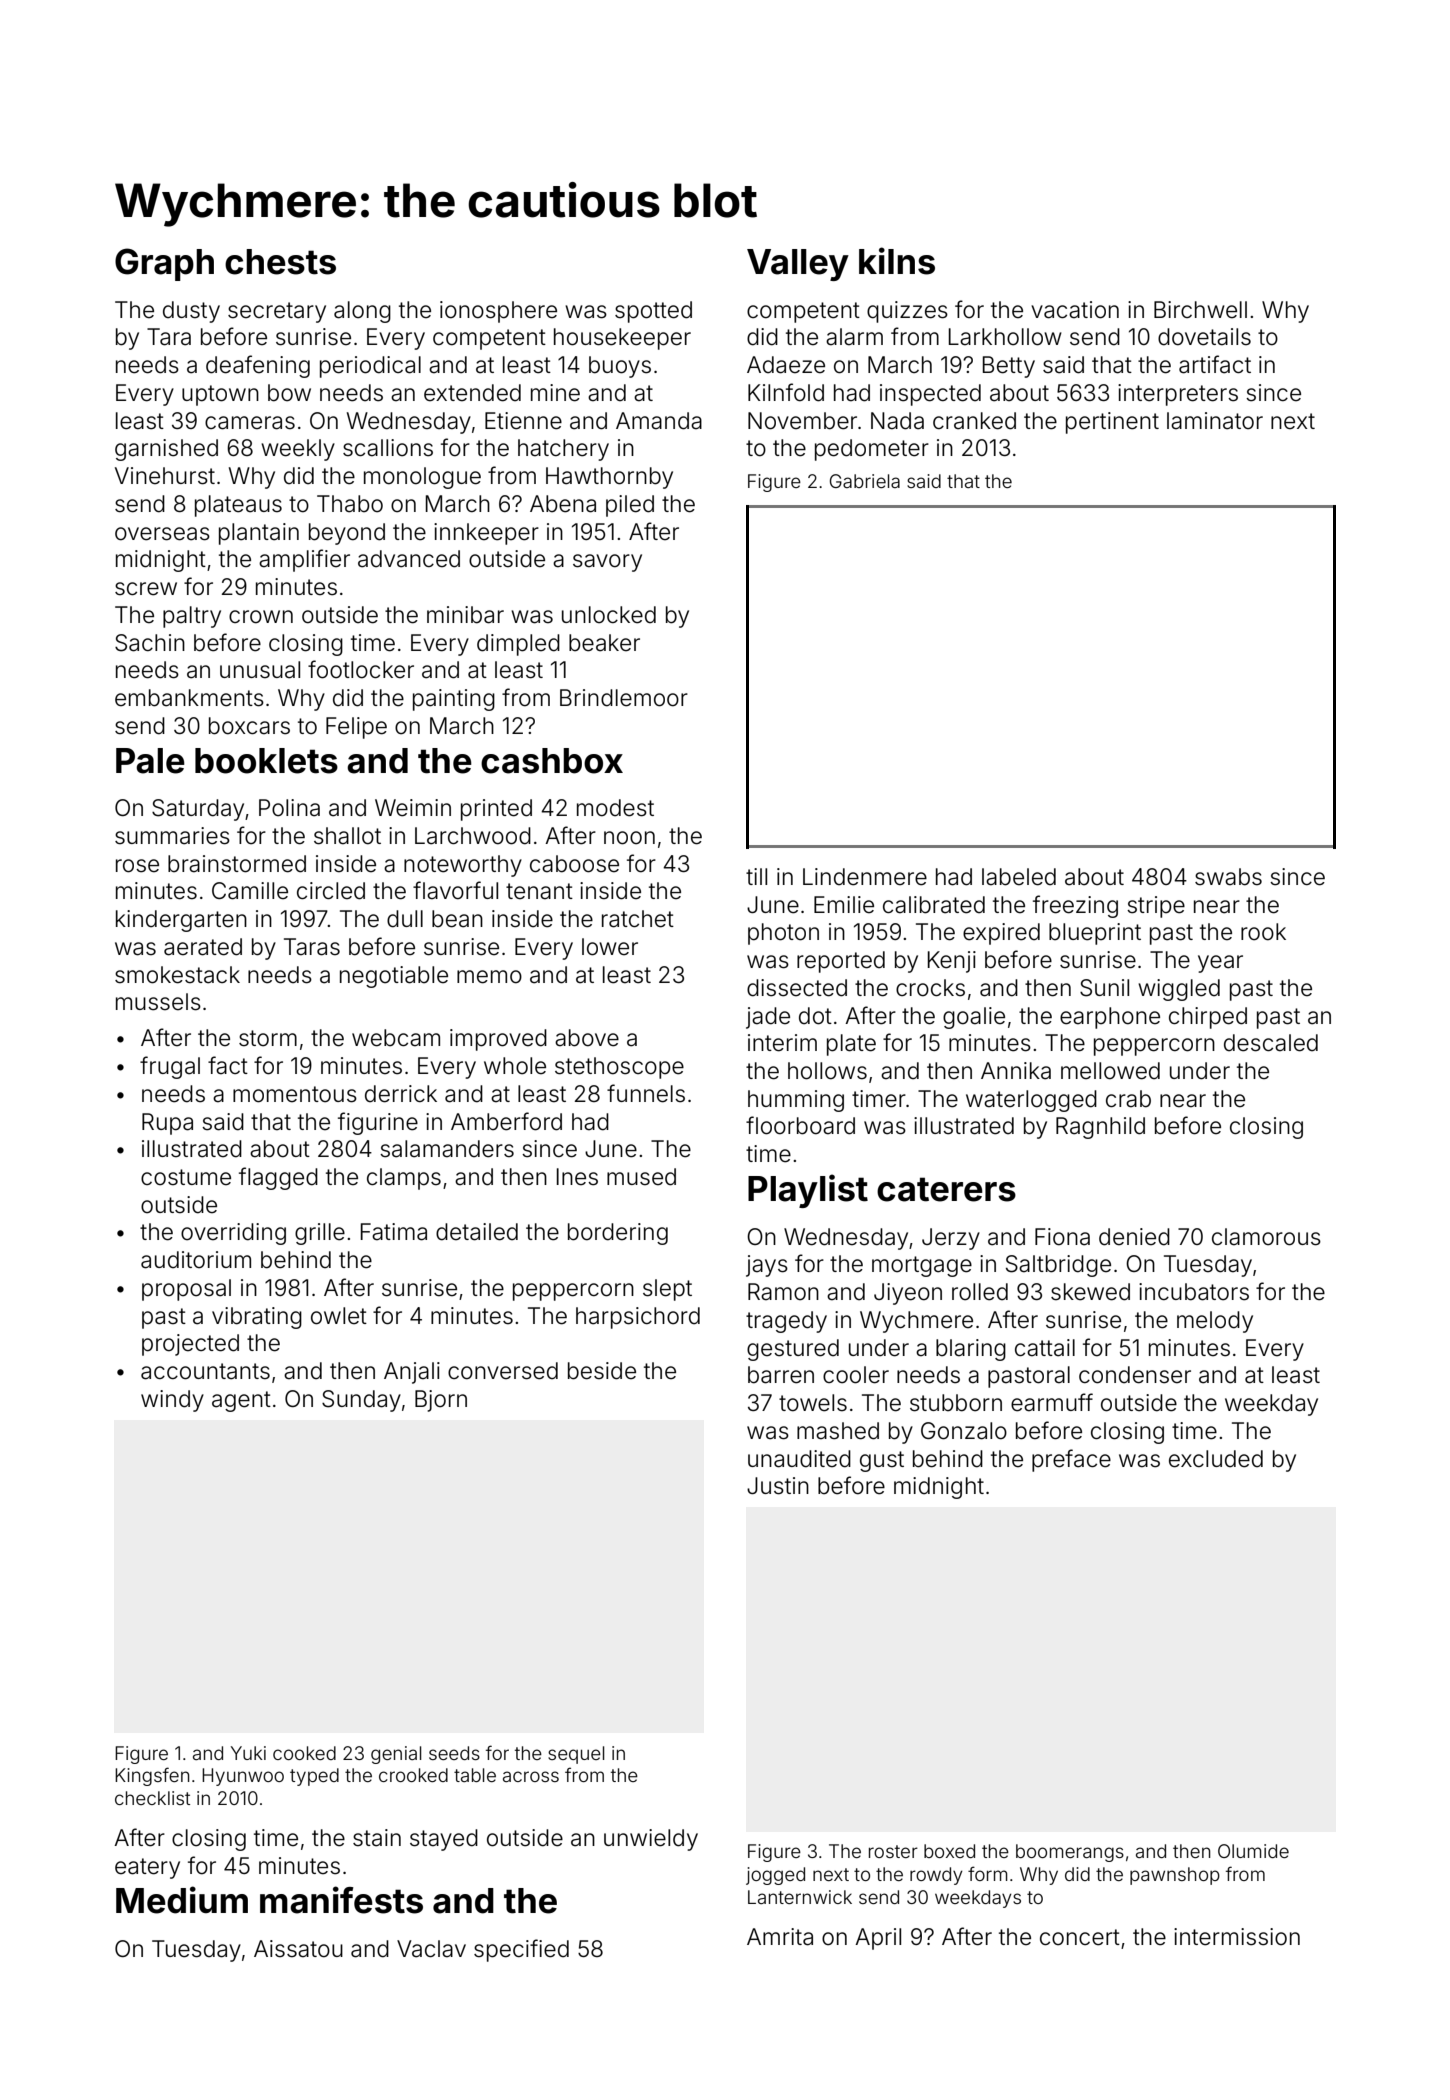  I want to click on Amrita, so click(780, 1937).
